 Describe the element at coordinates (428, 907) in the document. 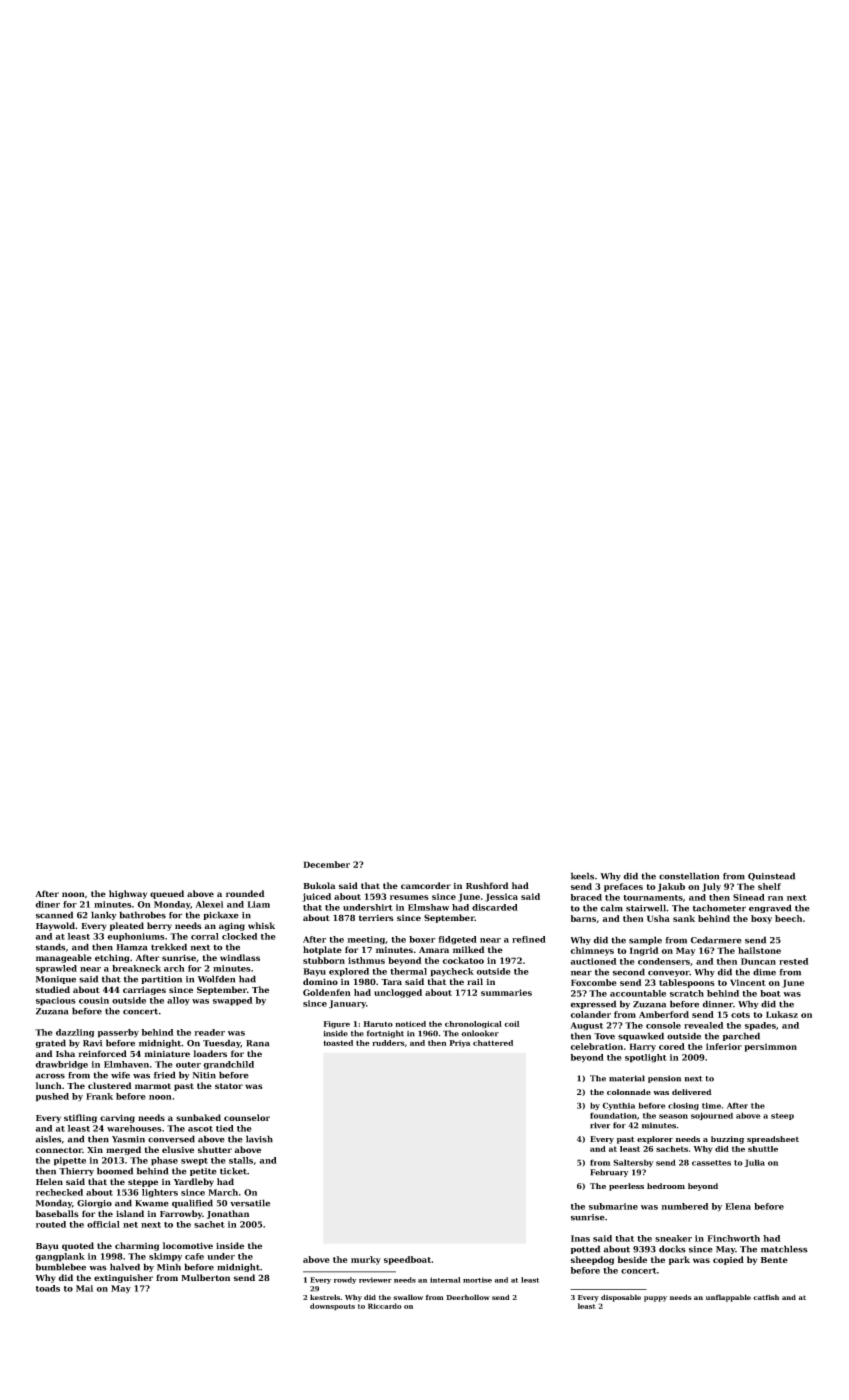

I see `Elmshaw` at that location.
